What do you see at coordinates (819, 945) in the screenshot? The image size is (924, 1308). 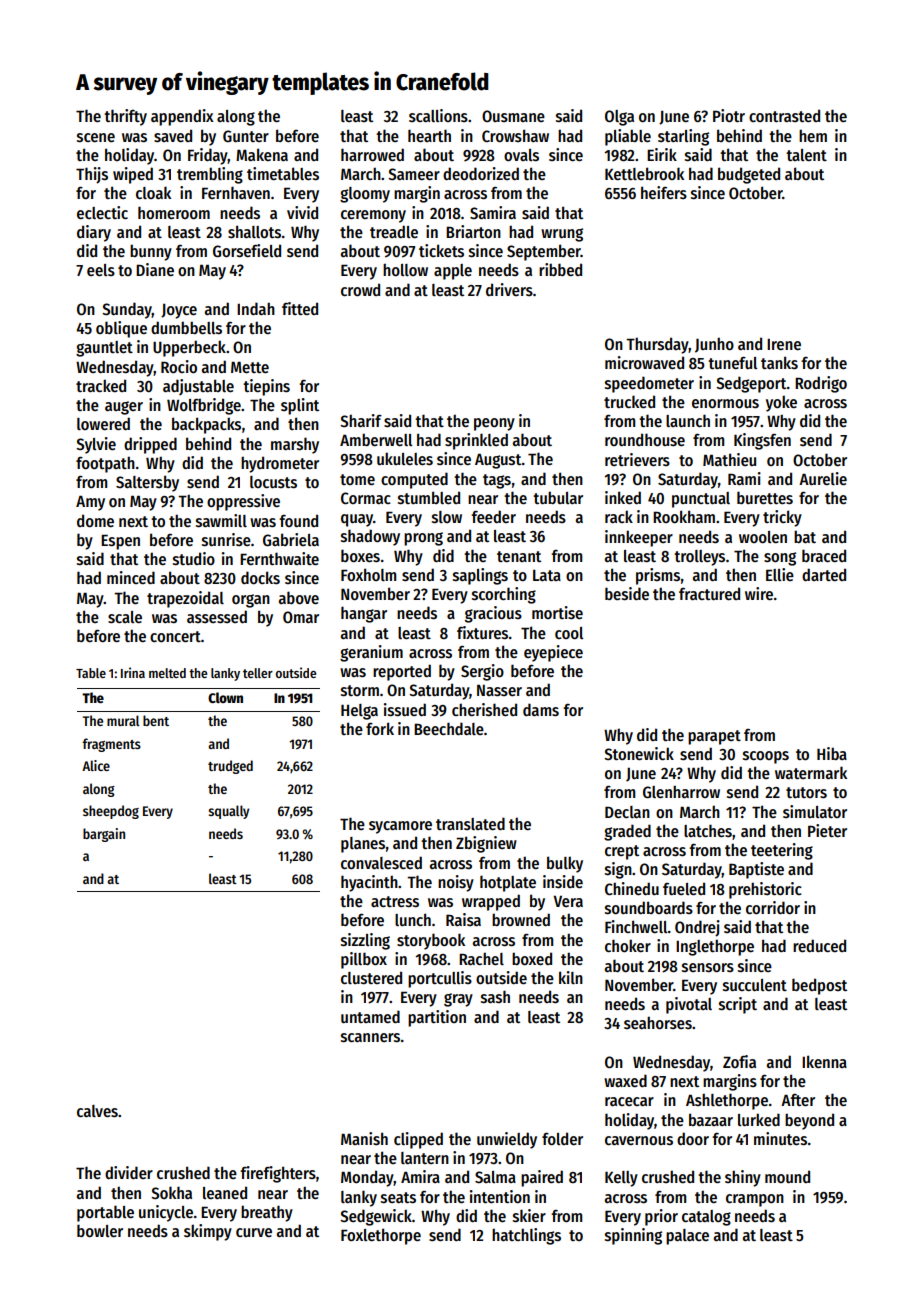 I see `reduced` at bounding box center [819, 945].
